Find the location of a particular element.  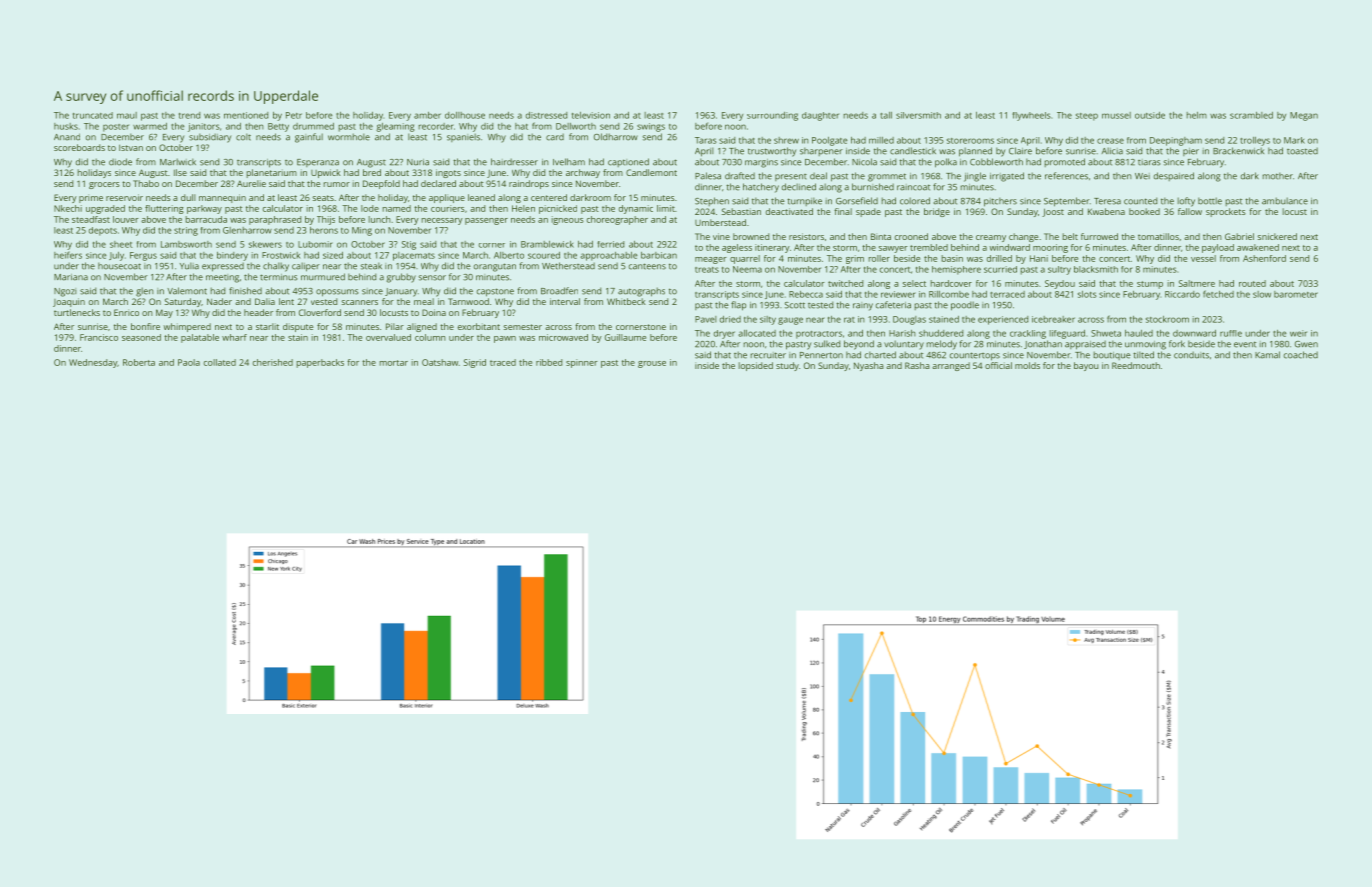

flywheels is located at coordinates (1031, 116).
